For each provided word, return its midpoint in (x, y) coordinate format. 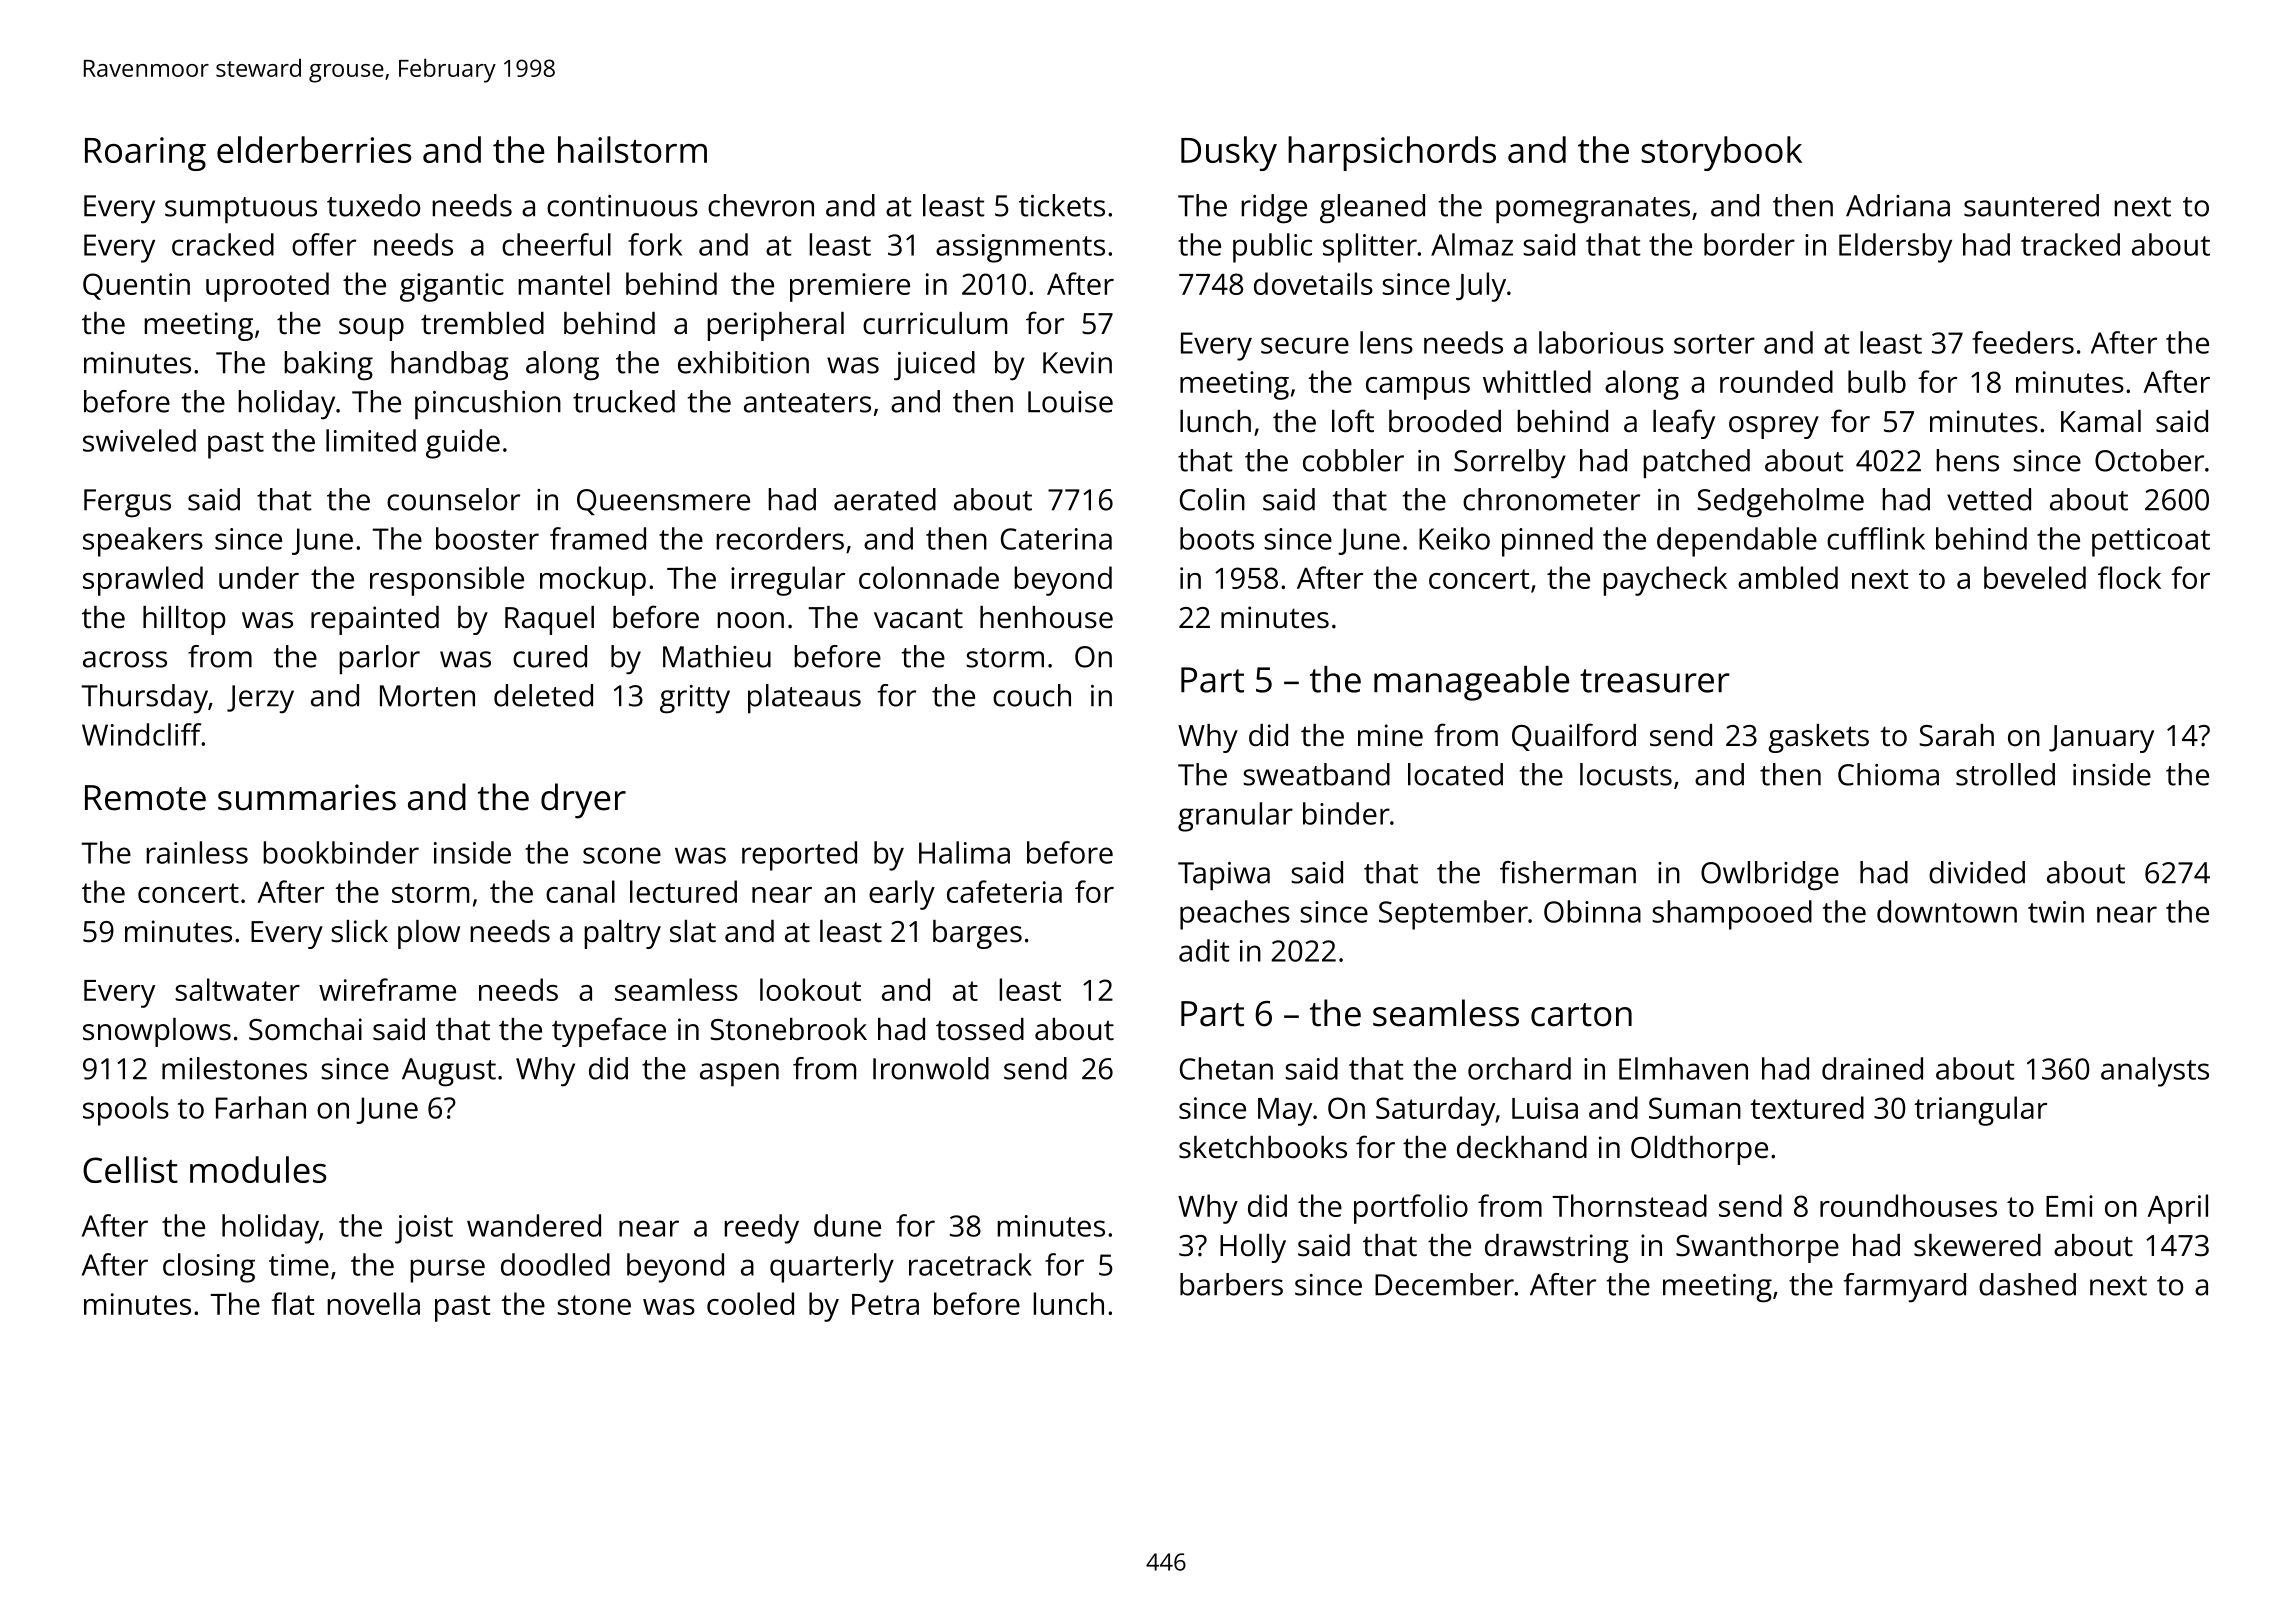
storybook (1721, 153)
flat (293, 1303)
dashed (2027, 1284)
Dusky (1229, 153)
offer (324, 244)
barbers (1231, 1284)
